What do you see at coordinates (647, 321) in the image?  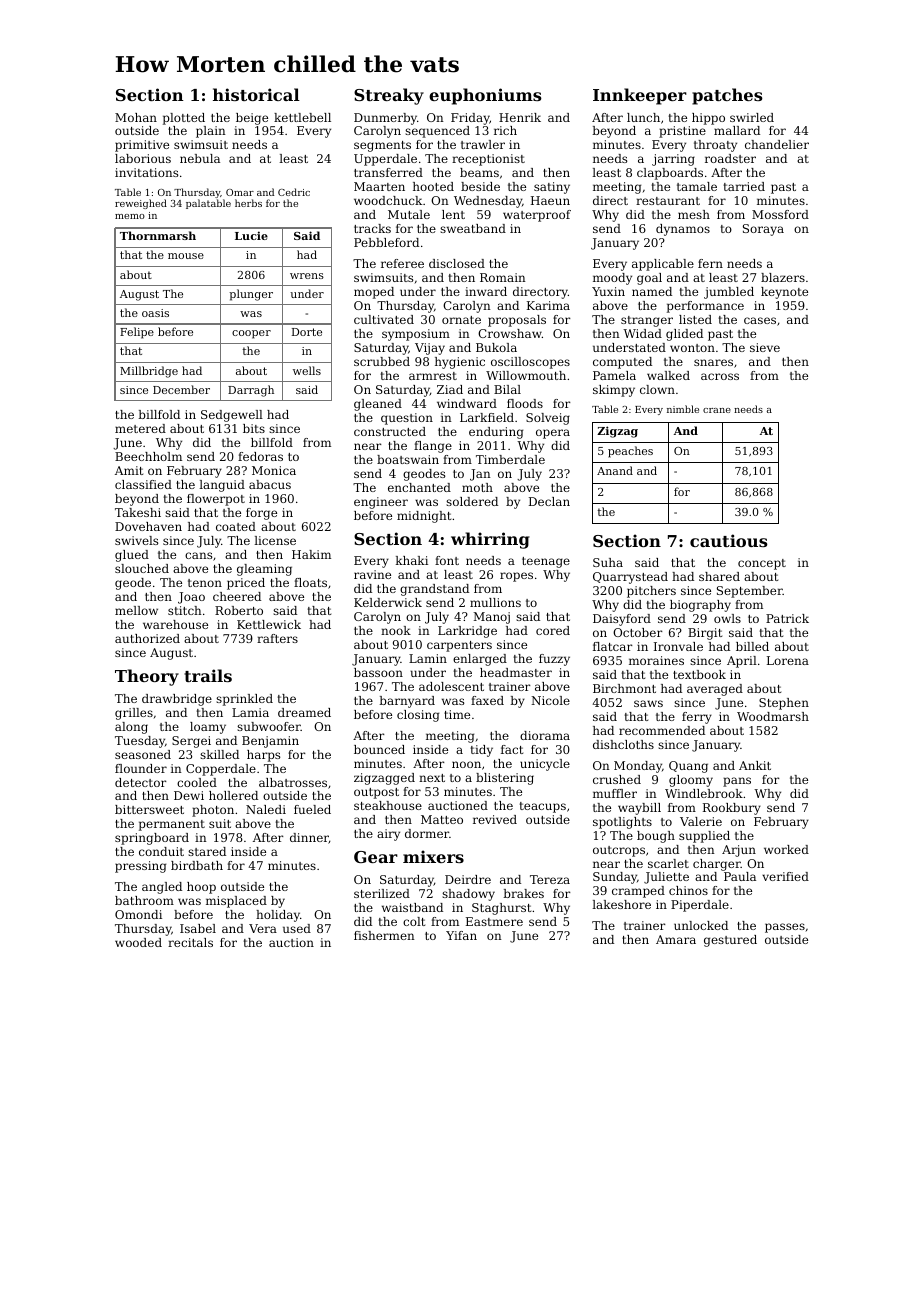 I see `stranger` at bounding box center [647, 321].
